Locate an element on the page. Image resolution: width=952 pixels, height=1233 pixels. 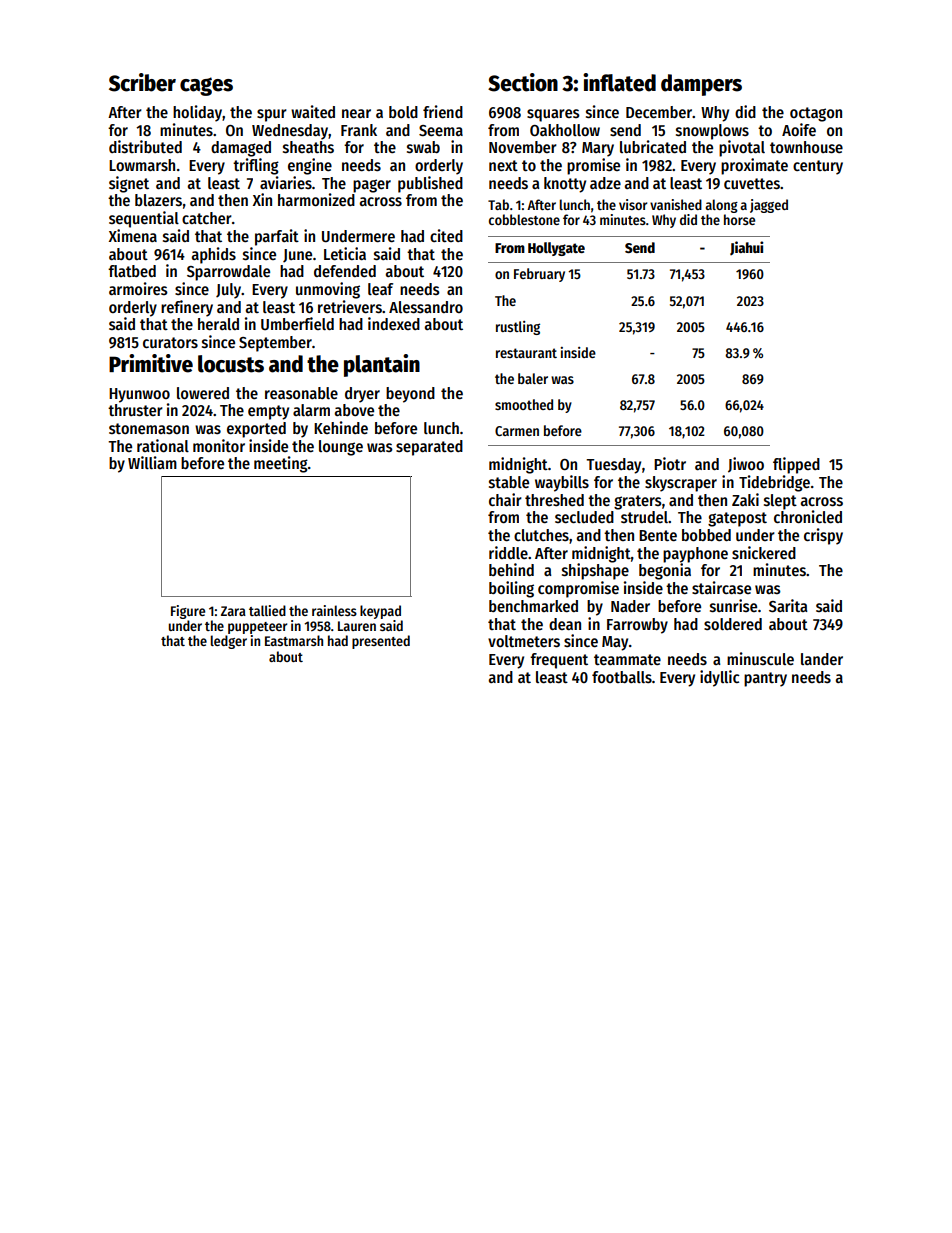
leaf is located at coordinates (380, 289).
